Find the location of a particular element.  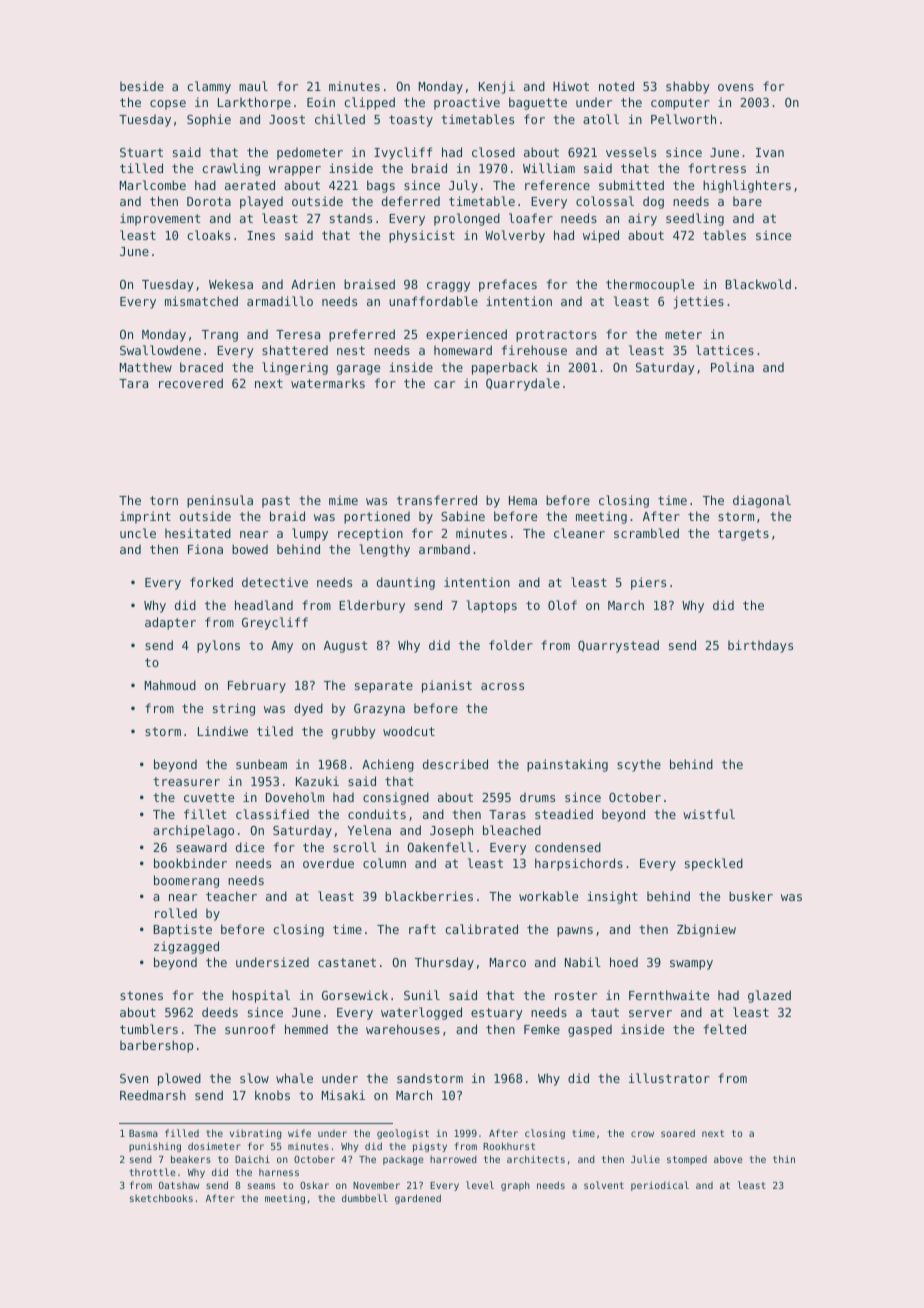

speckled is located at coordinates (714, 864).
